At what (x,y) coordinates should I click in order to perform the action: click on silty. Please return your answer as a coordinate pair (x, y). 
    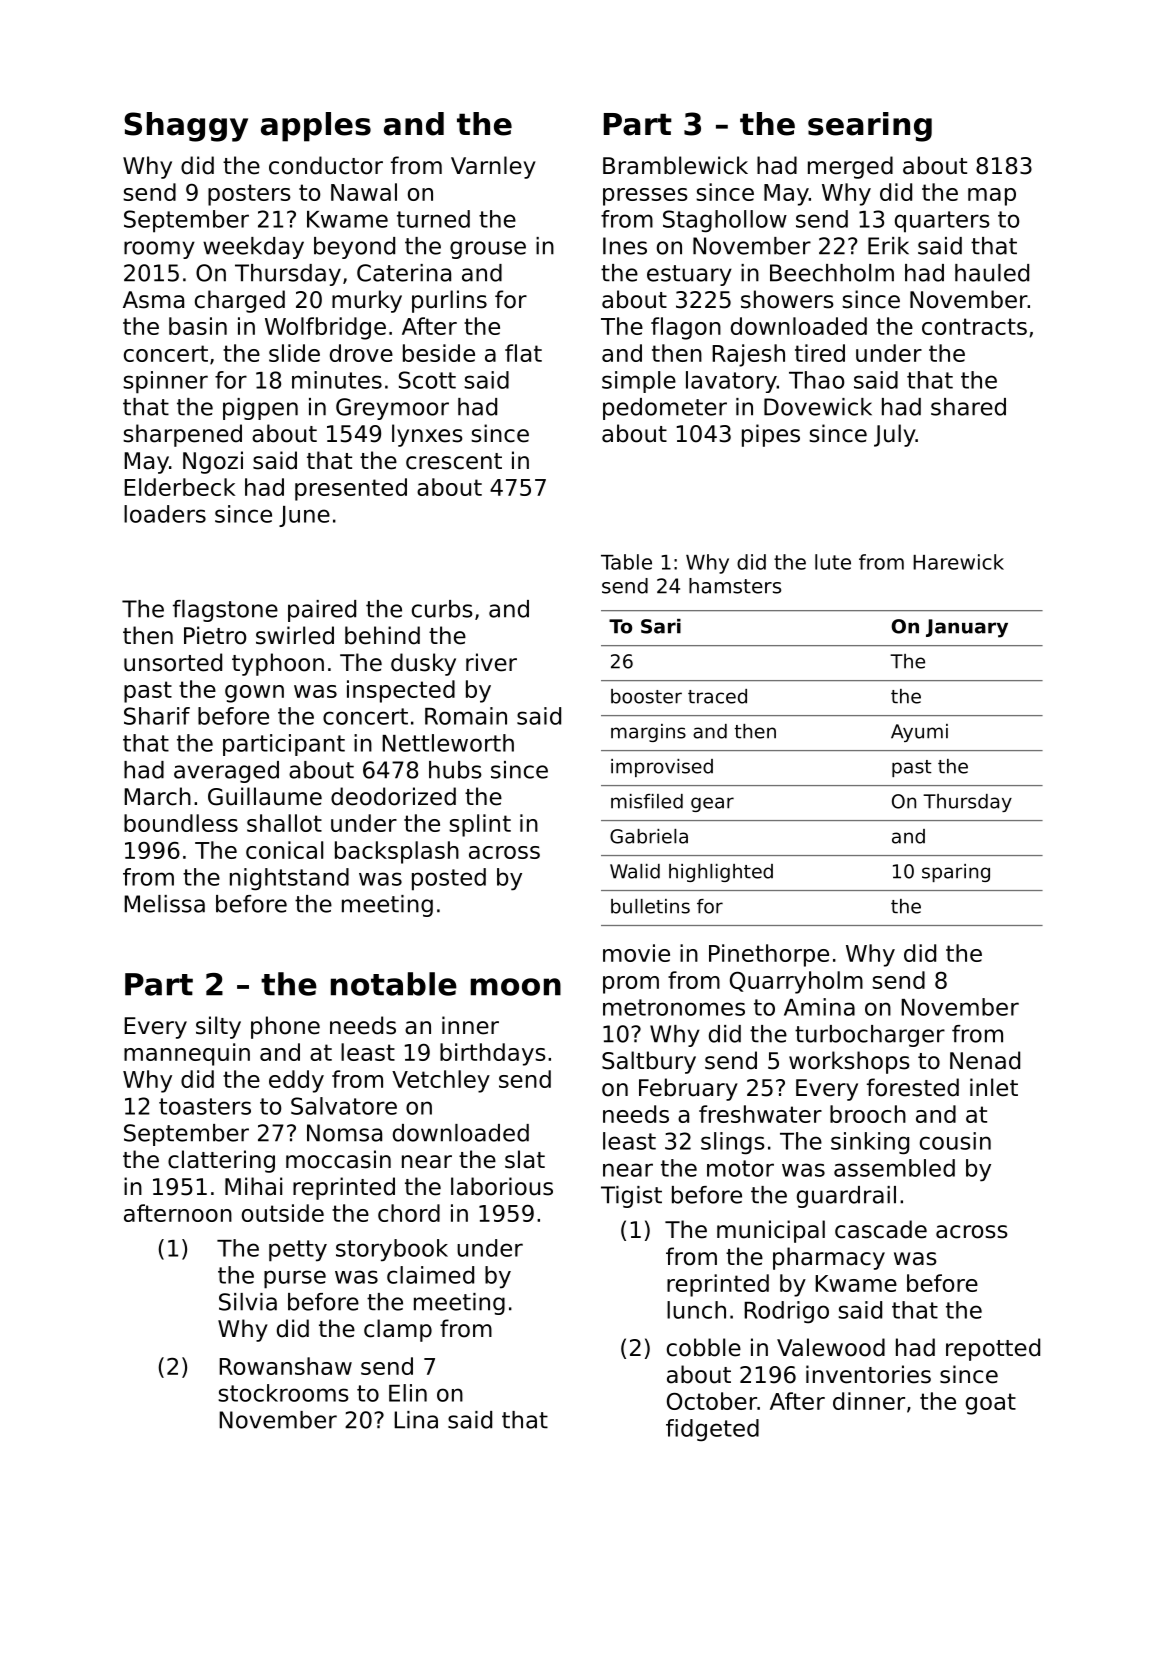
    Looking at the image, I should click on (218, 1027).
